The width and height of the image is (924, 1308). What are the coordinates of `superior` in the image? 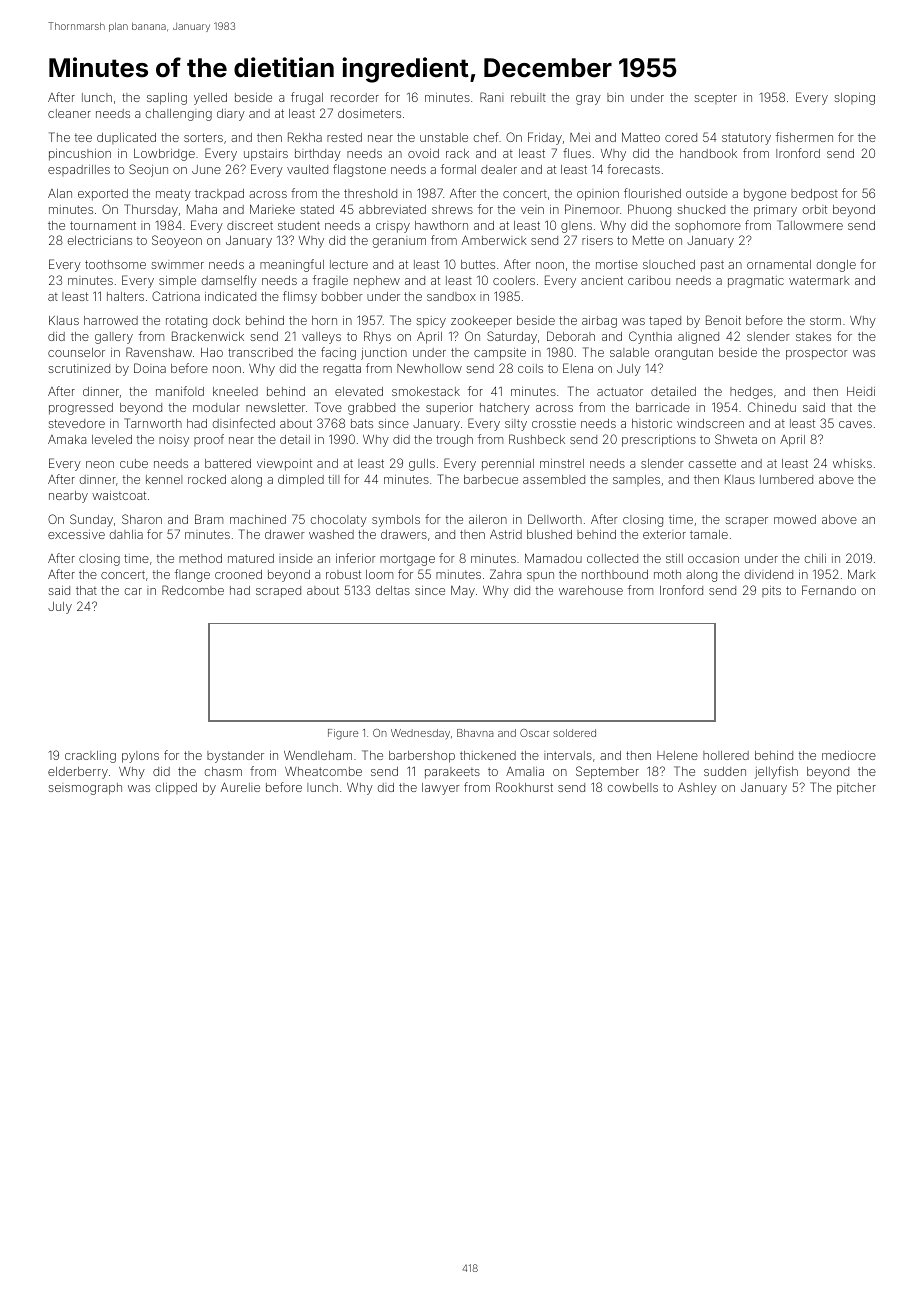 It's located at (449, 409).
